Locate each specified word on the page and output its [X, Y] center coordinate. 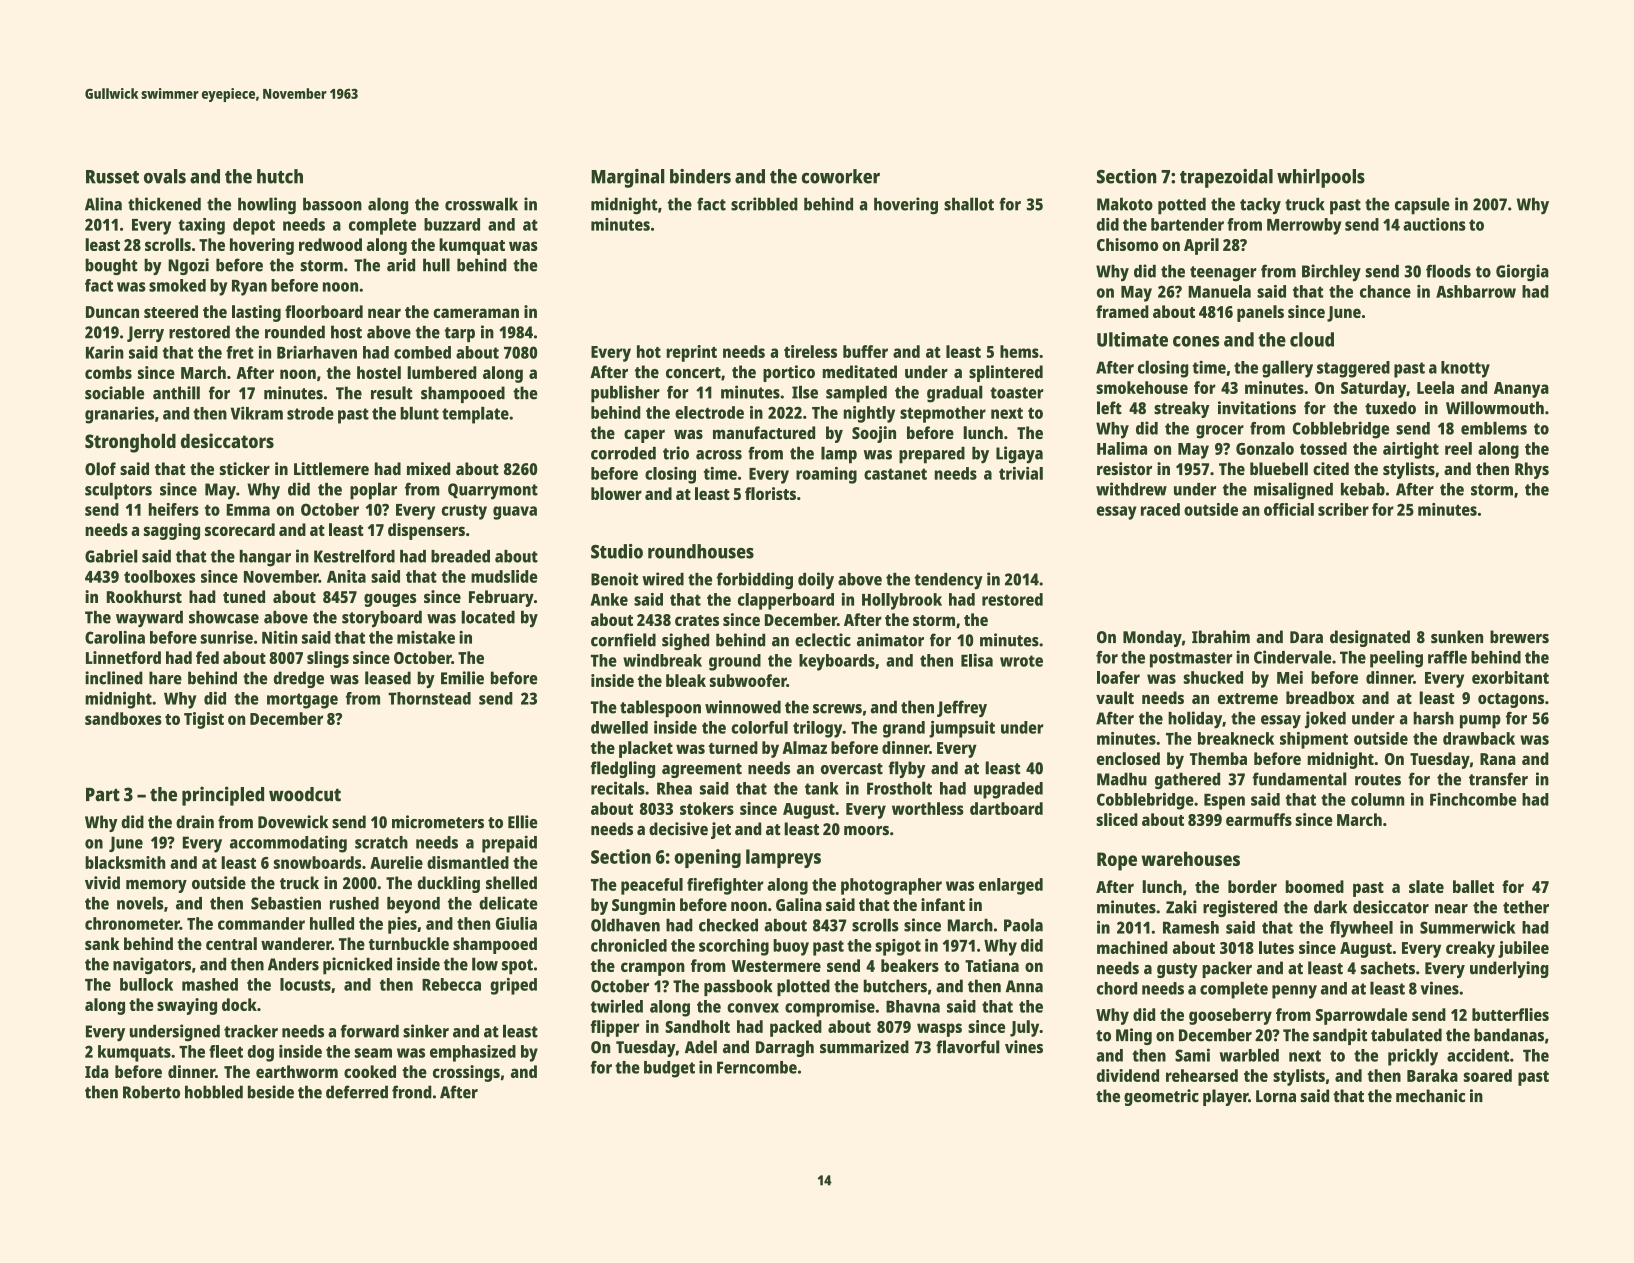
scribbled [764, 204]
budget [669, 1069]
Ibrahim [1221, 637]
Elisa [977, 660]
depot [254, 226]
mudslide [504, 576]
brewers [1519, 637]
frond [412, 1092]
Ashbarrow [1476, 291]
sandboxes [123, 718]
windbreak [662, 660]
